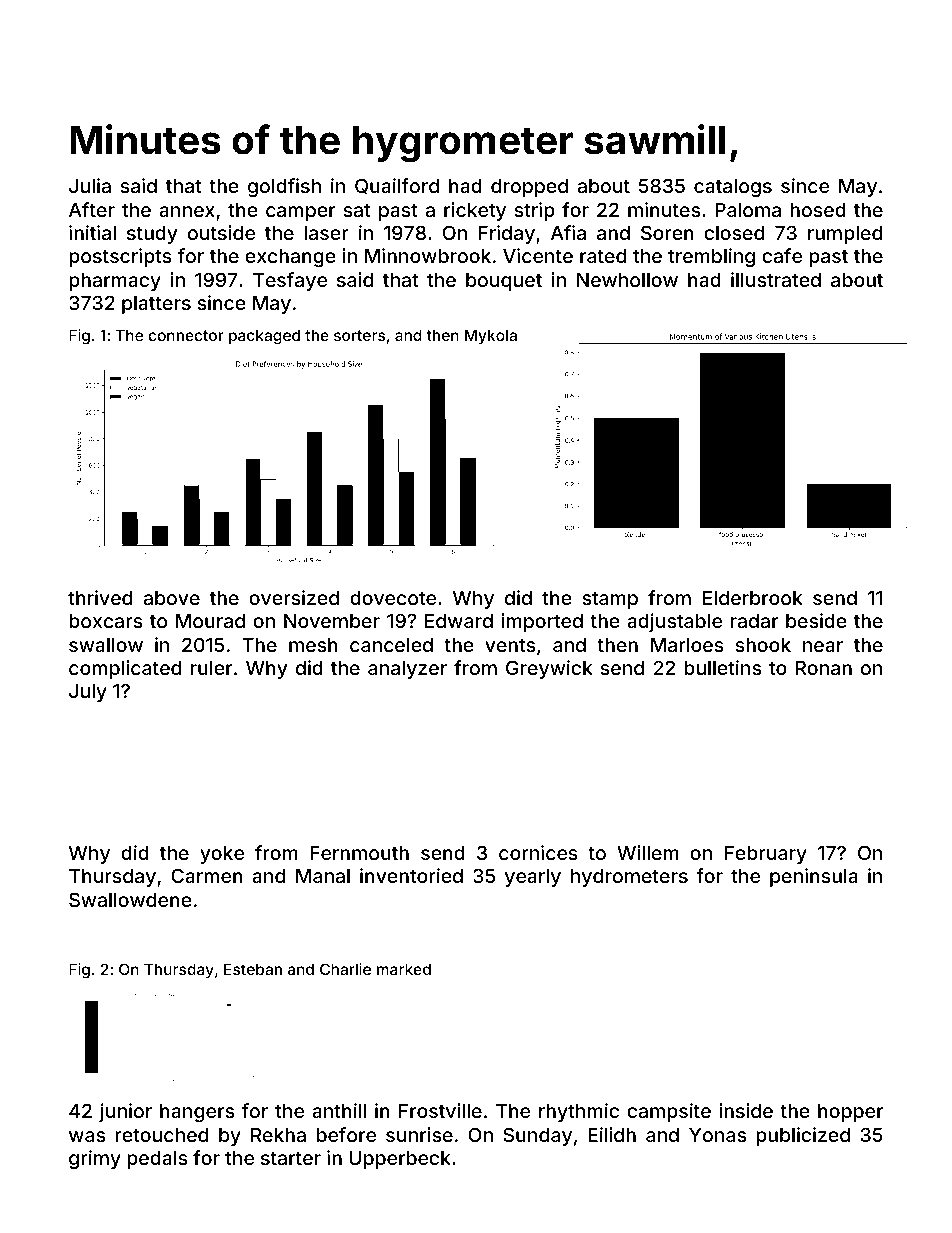  What do you see at coordinates (669, 1112) in the screenshot?
I see `campsite` at bounding box center [669, 1112].
